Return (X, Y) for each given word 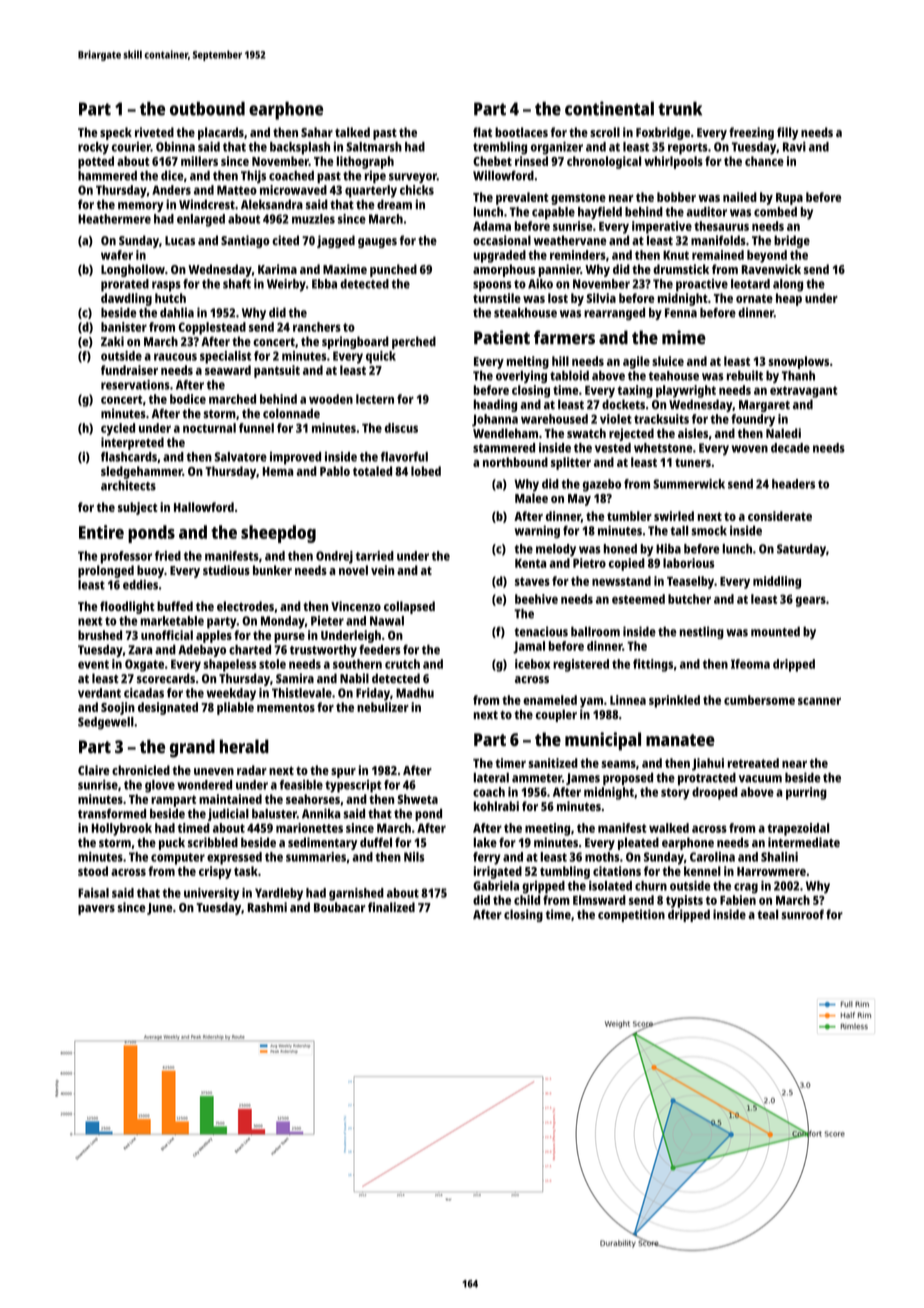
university (211, 894)
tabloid (569, 375)
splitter (571, 463)
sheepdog (278, 534)
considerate (780, 516)
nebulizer (383, 707)
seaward (228, 370)
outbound (207, 109)
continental (609, 108)
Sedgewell (106, 723)
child (527, 900)
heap (789, 299)
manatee (680, 740)
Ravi (794, 147)
